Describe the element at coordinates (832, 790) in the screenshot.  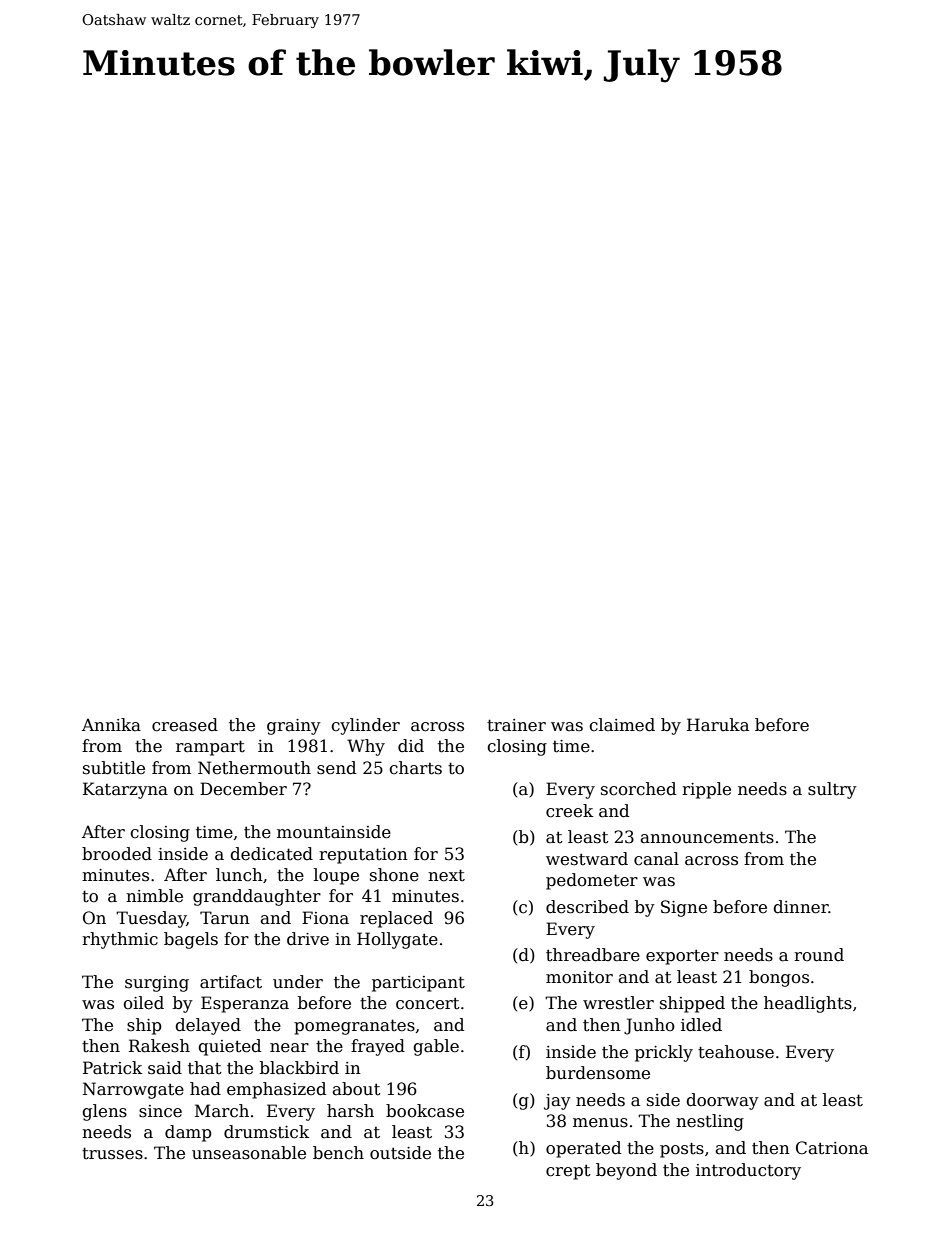
I see `sultry` at that location.
